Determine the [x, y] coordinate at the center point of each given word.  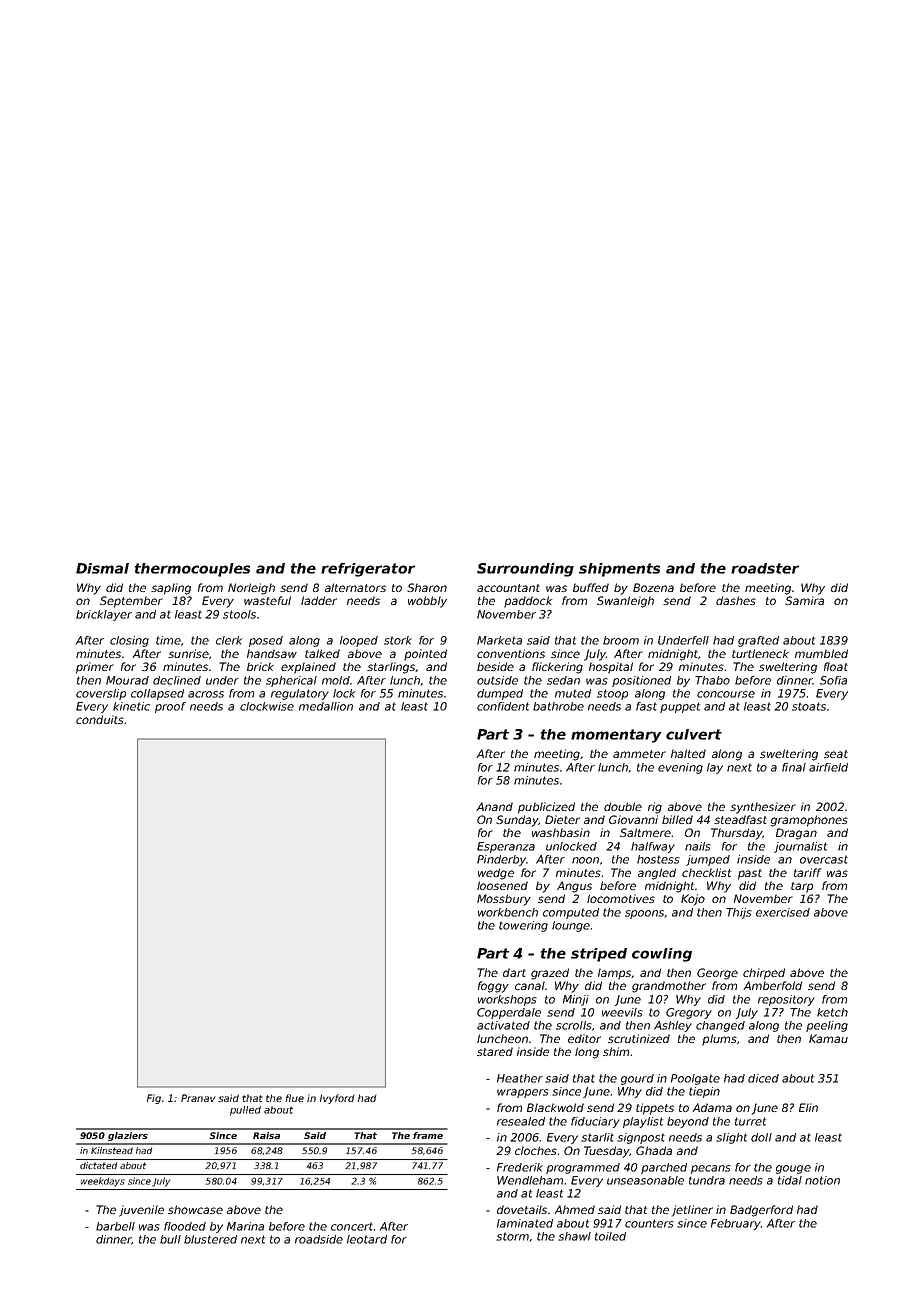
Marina [245, 1226]
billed [677, 819]
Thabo [712, 680]
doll [761, 1137]
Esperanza [506, 847]
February [736, 1224]
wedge [496, 874]
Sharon [427, 587]
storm [512, 1236]
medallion [326, 706]
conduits [100, 719]
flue [294, 1098]
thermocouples [192, 570]
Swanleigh [625, 602]
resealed [521, 1121]
